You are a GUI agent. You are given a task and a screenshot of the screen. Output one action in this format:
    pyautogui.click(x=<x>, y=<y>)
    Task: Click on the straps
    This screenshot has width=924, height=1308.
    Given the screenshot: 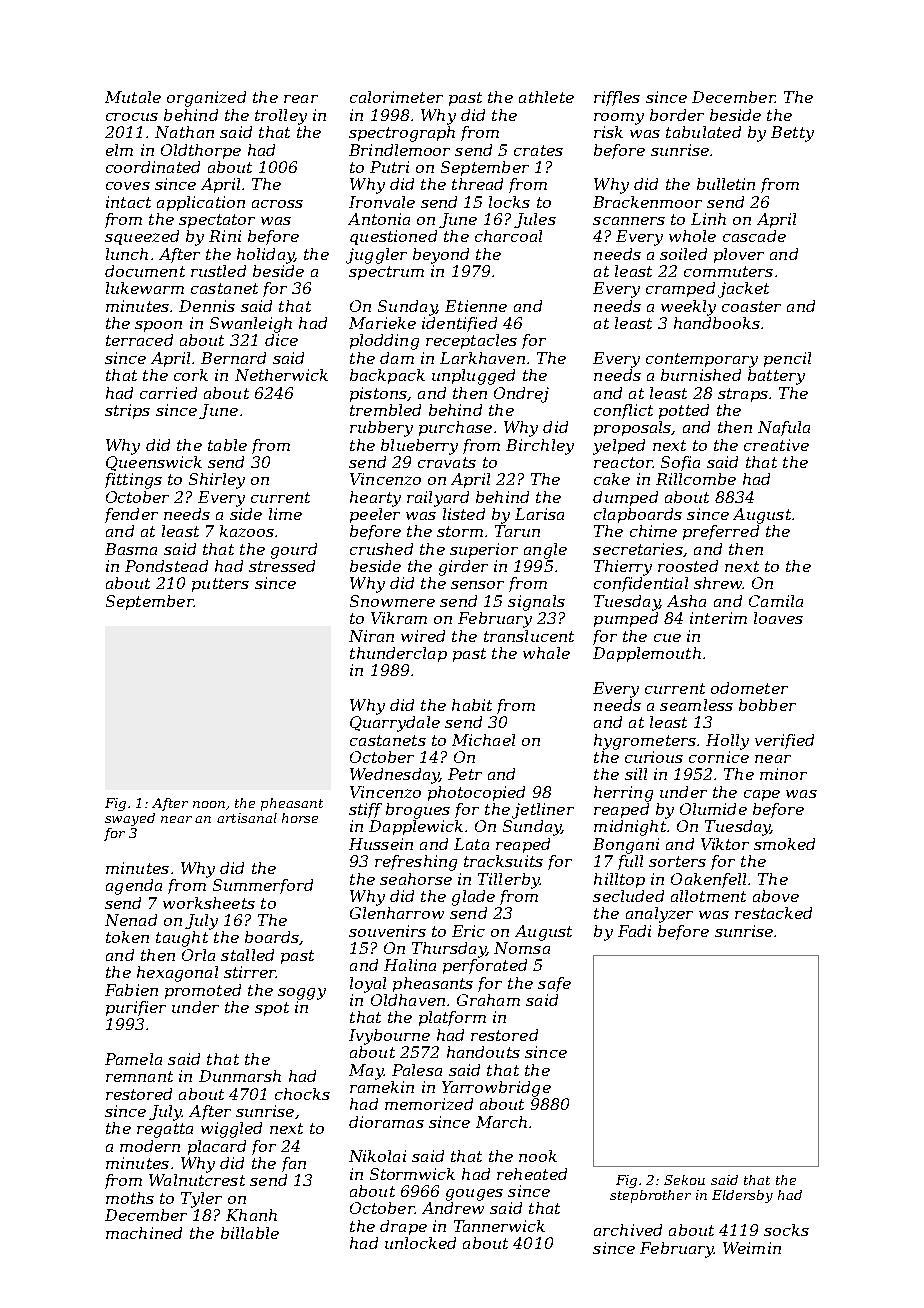 What is the action you would take?
    pyautogui.click(x=743, y=395)
